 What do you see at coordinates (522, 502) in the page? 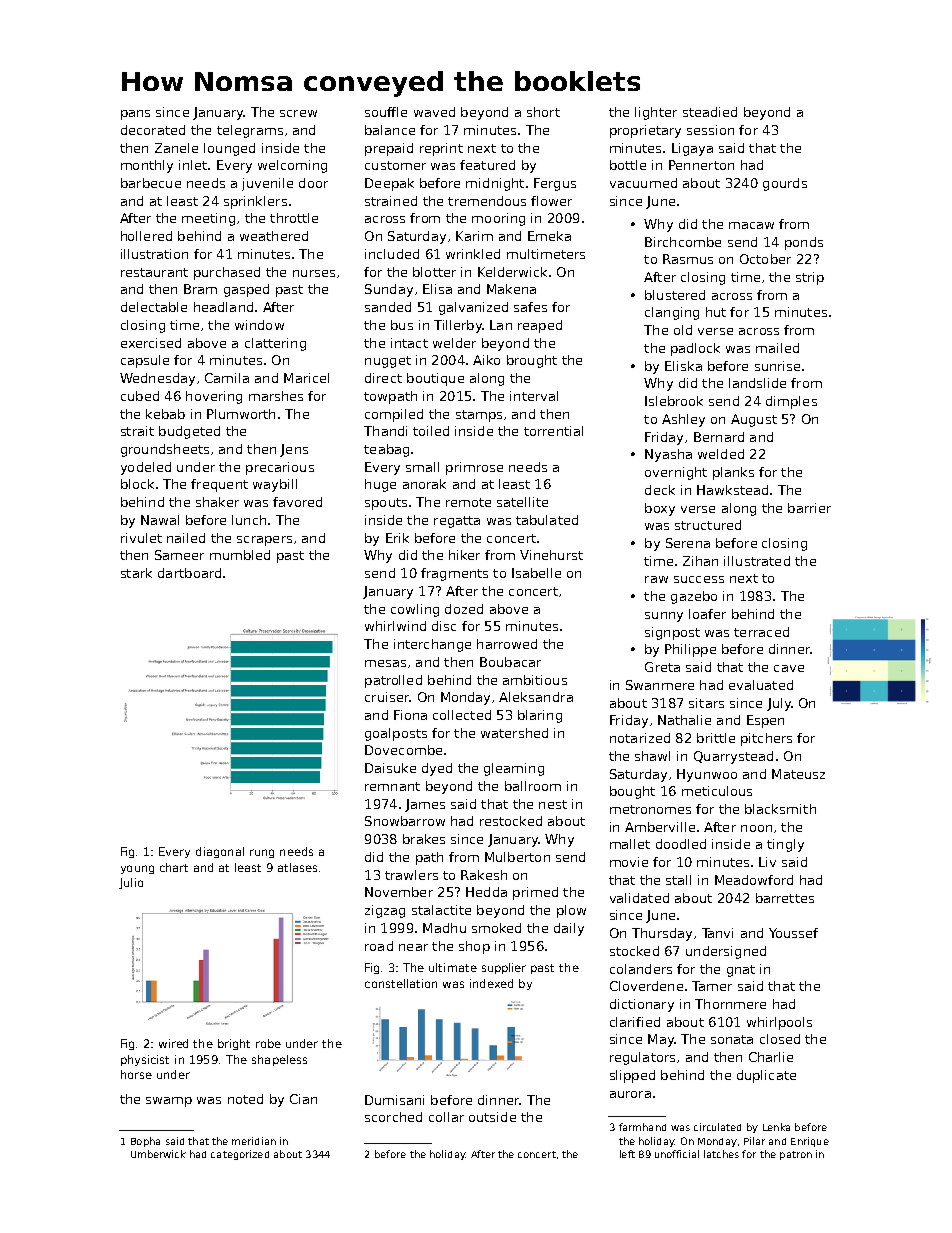
I see `satellite` at bounding box center [522, 502].
